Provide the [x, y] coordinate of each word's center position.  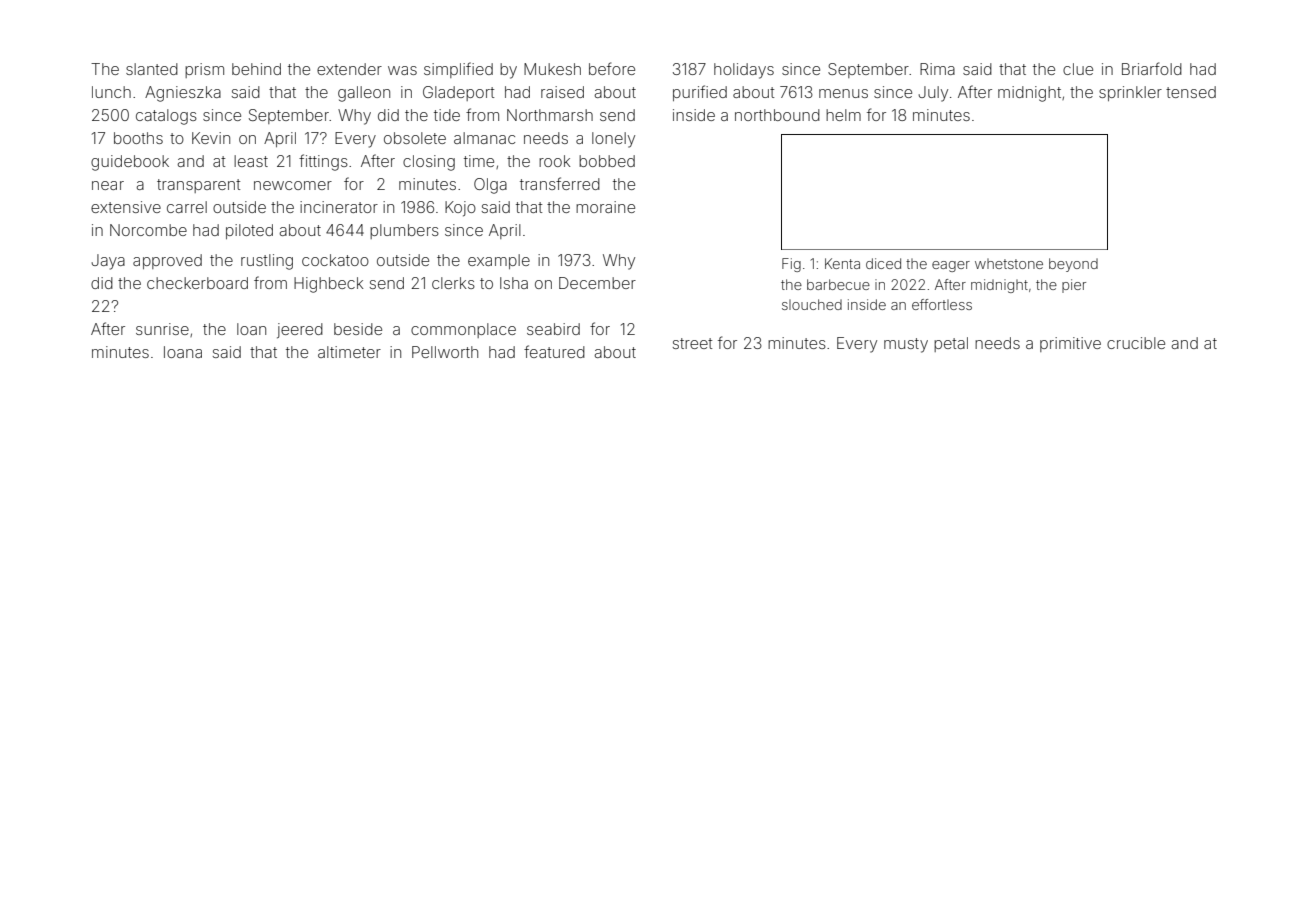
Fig [791, 265]
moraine [605, 207]
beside [358, 329]
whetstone [1009, 264]
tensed [1191, 92]
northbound [777, 115]
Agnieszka [183, 94]
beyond [1073, 265]
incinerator [339, 207]
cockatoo [335, 260]
